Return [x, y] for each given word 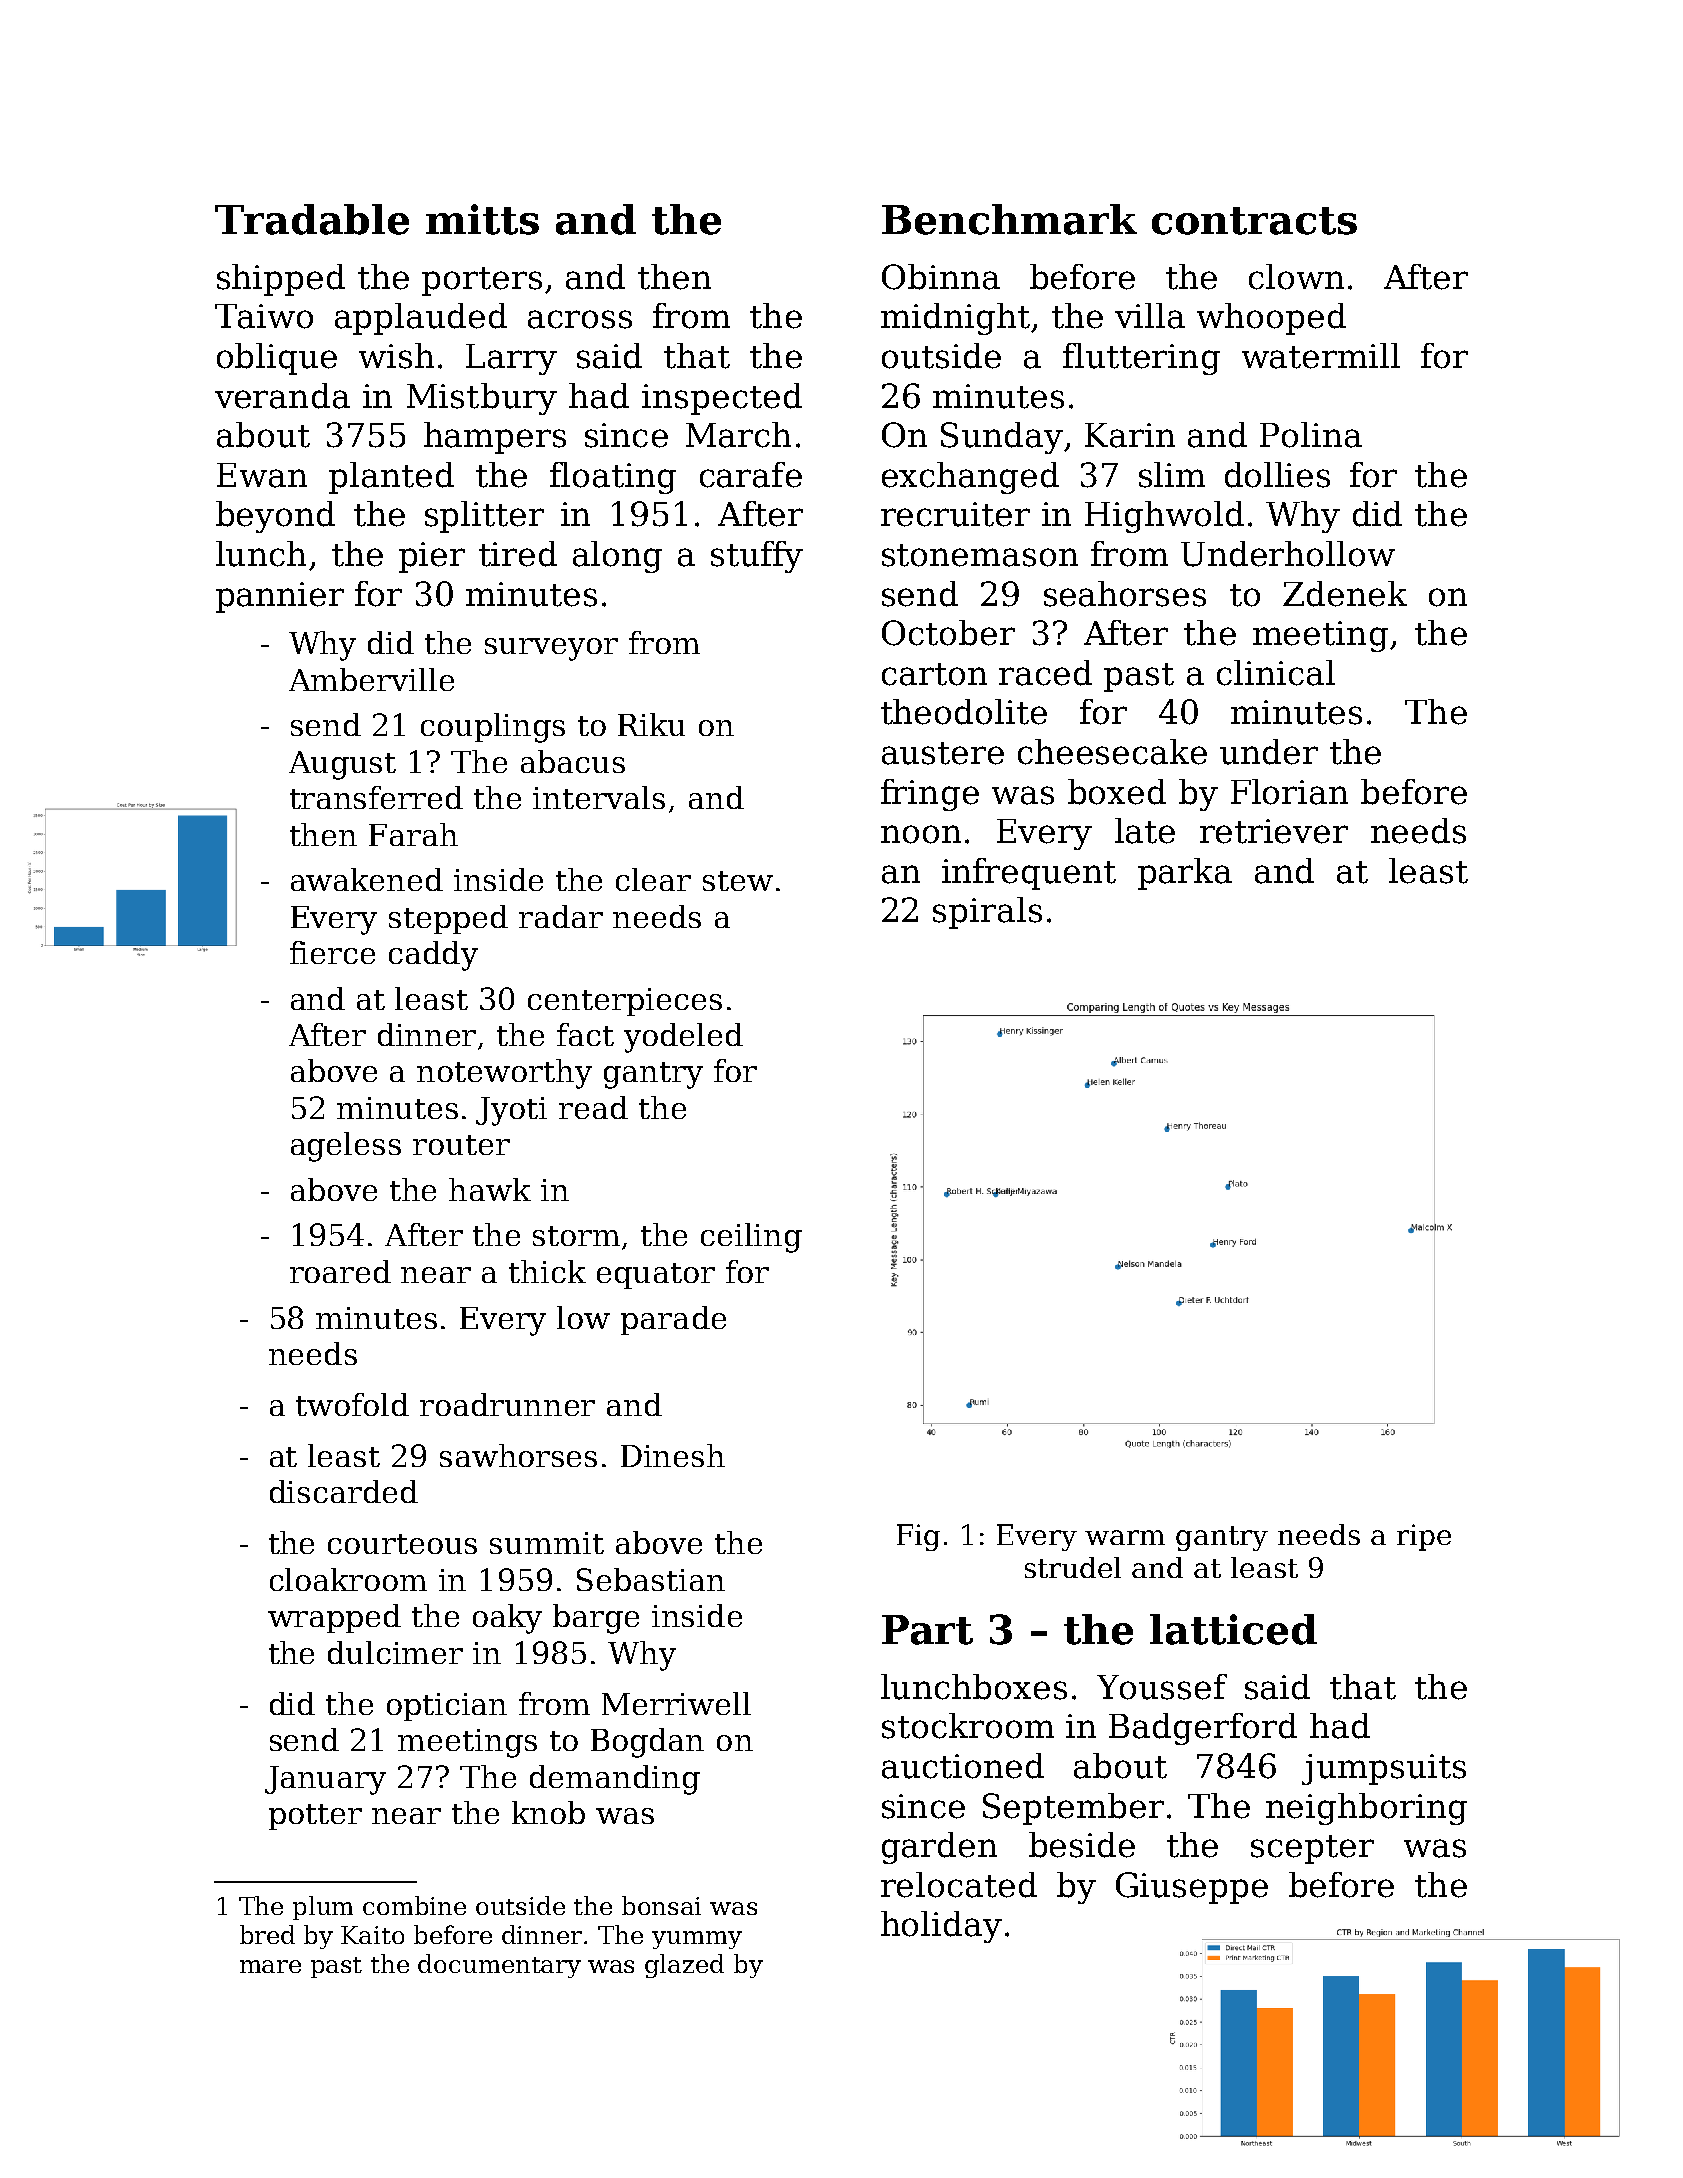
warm [1125, 1537]
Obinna [941, 277]
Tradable [312, 219]
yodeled [683, 1038]
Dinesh [673, 1455]
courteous [402, 1544]
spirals [987, 913]
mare [270, 1966]
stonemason [980, 555]
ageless [346, 1147]
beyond [275, 517]
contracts [1254, 221]
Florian [1289, 792]
